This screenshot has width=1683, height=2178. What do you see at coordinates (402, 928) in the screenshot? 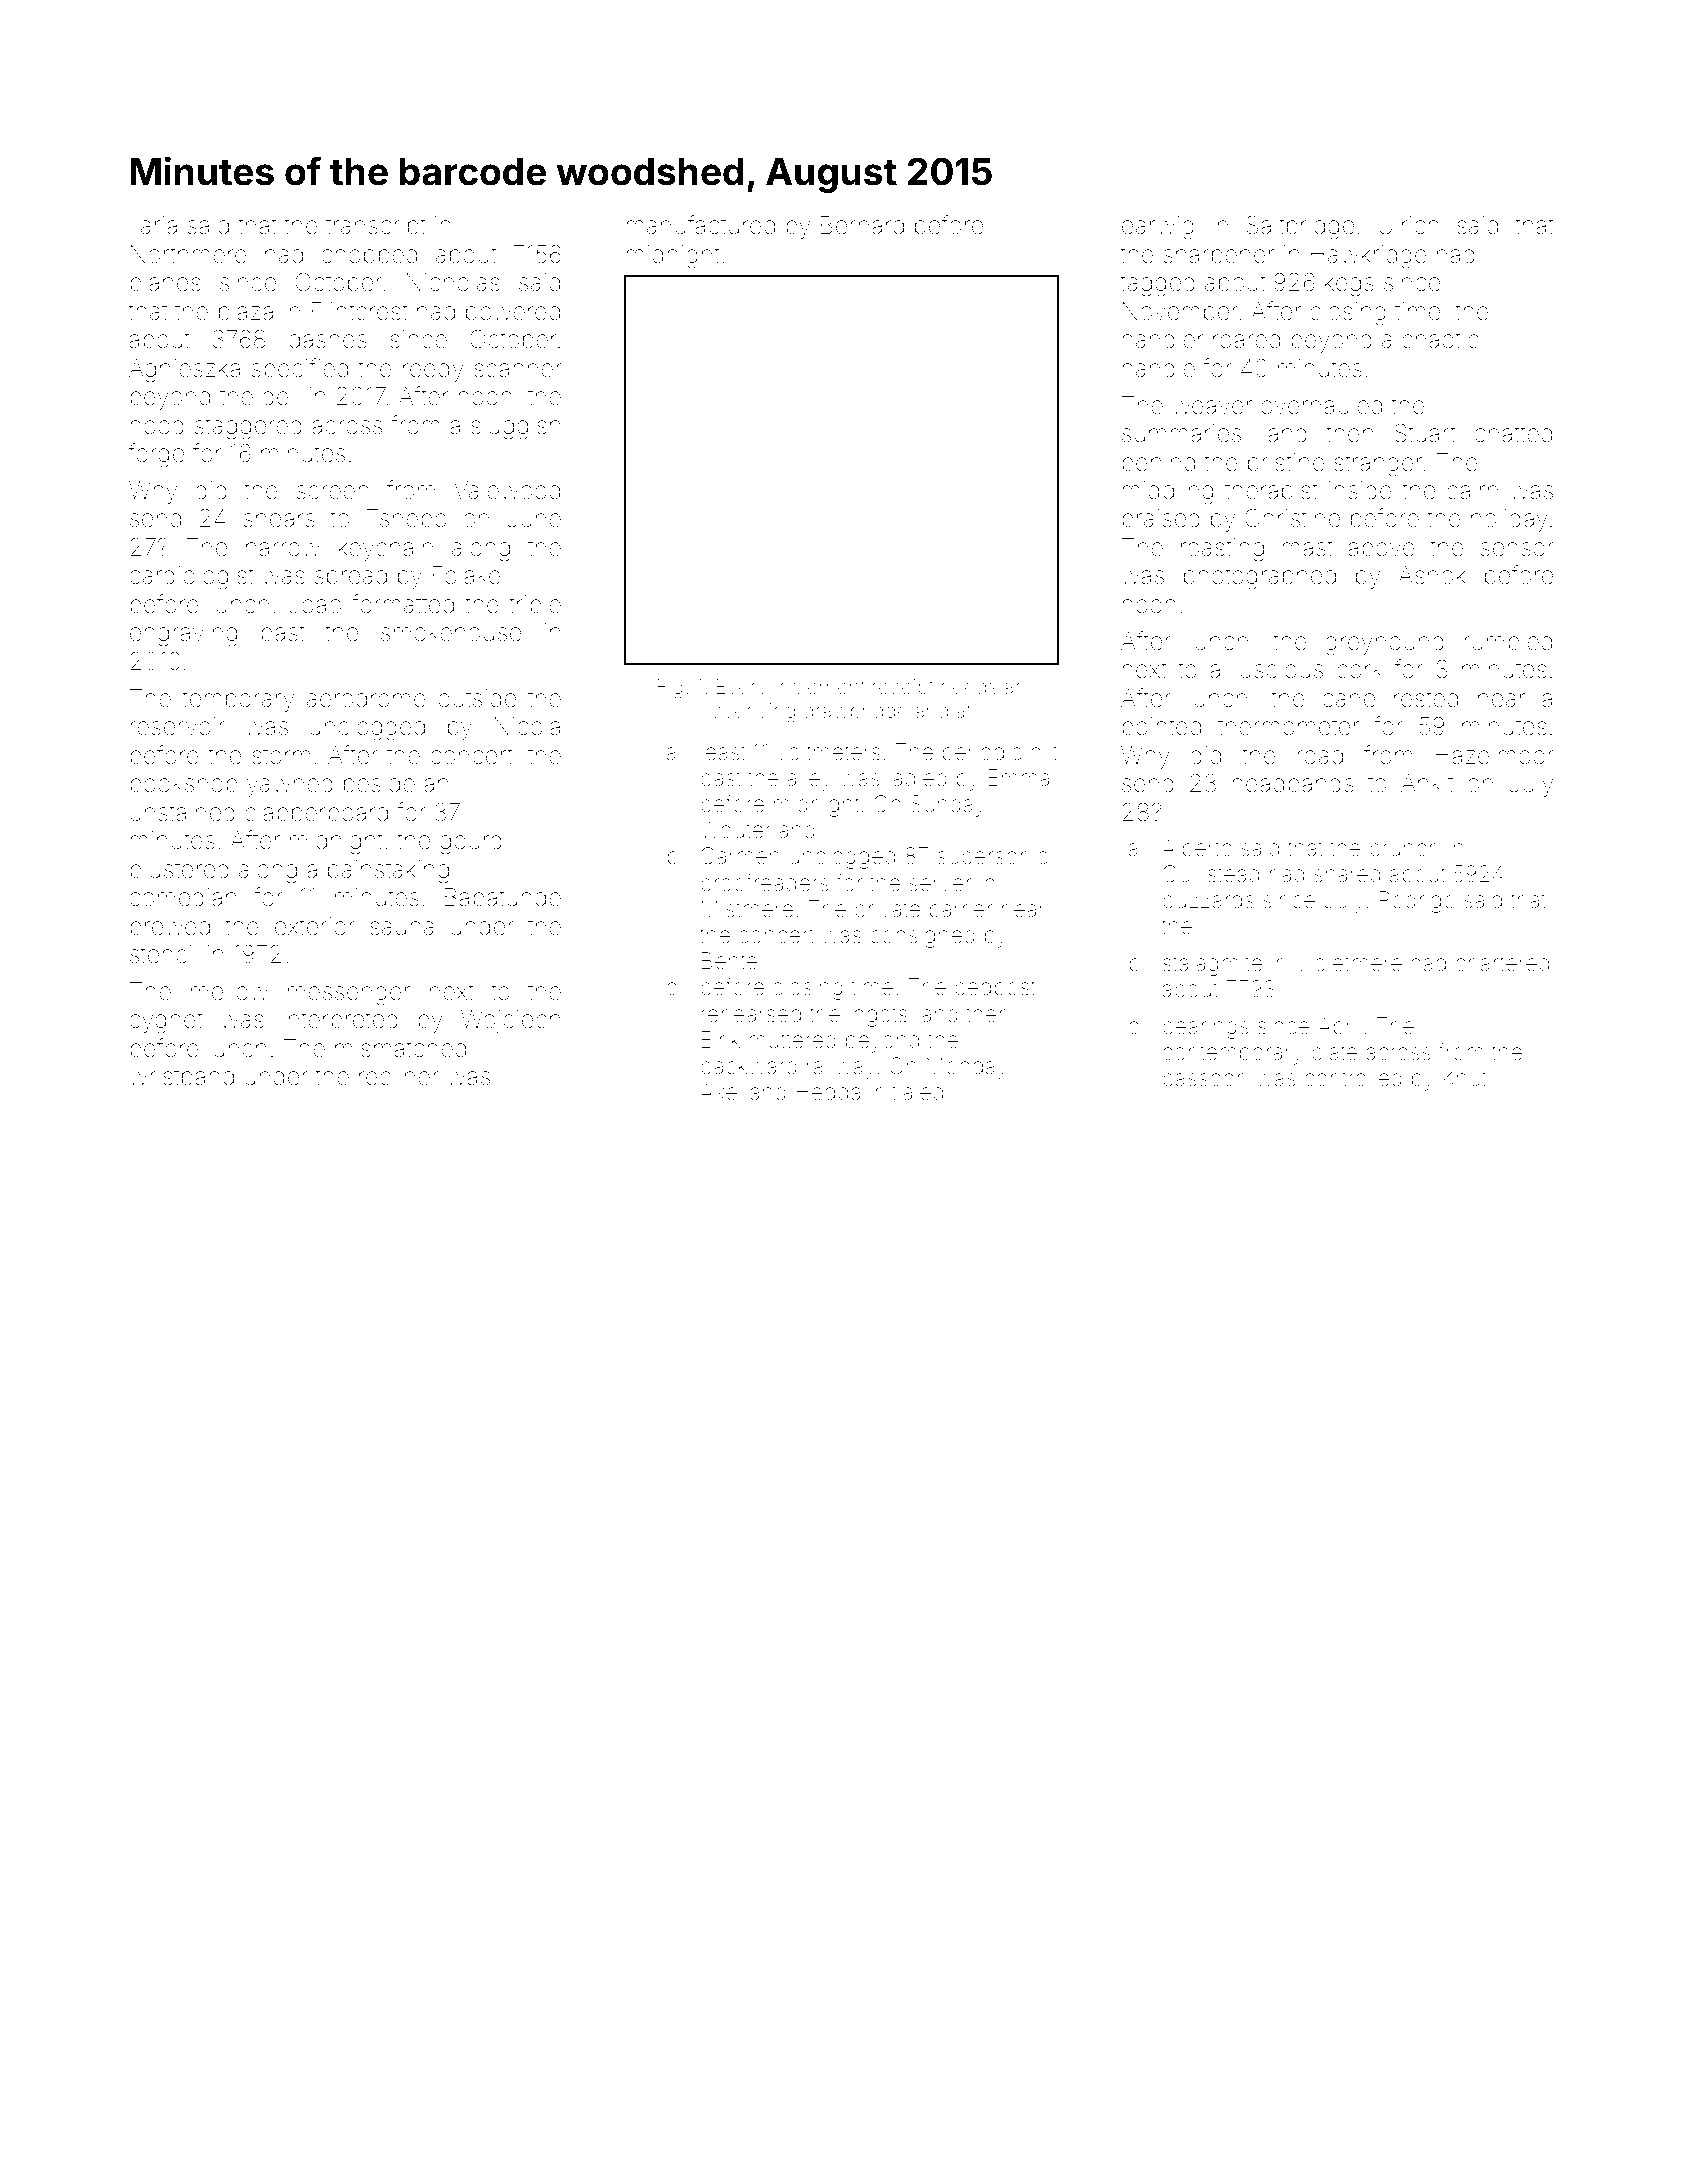
I see `sauna` at bounding box center [402, 928].
